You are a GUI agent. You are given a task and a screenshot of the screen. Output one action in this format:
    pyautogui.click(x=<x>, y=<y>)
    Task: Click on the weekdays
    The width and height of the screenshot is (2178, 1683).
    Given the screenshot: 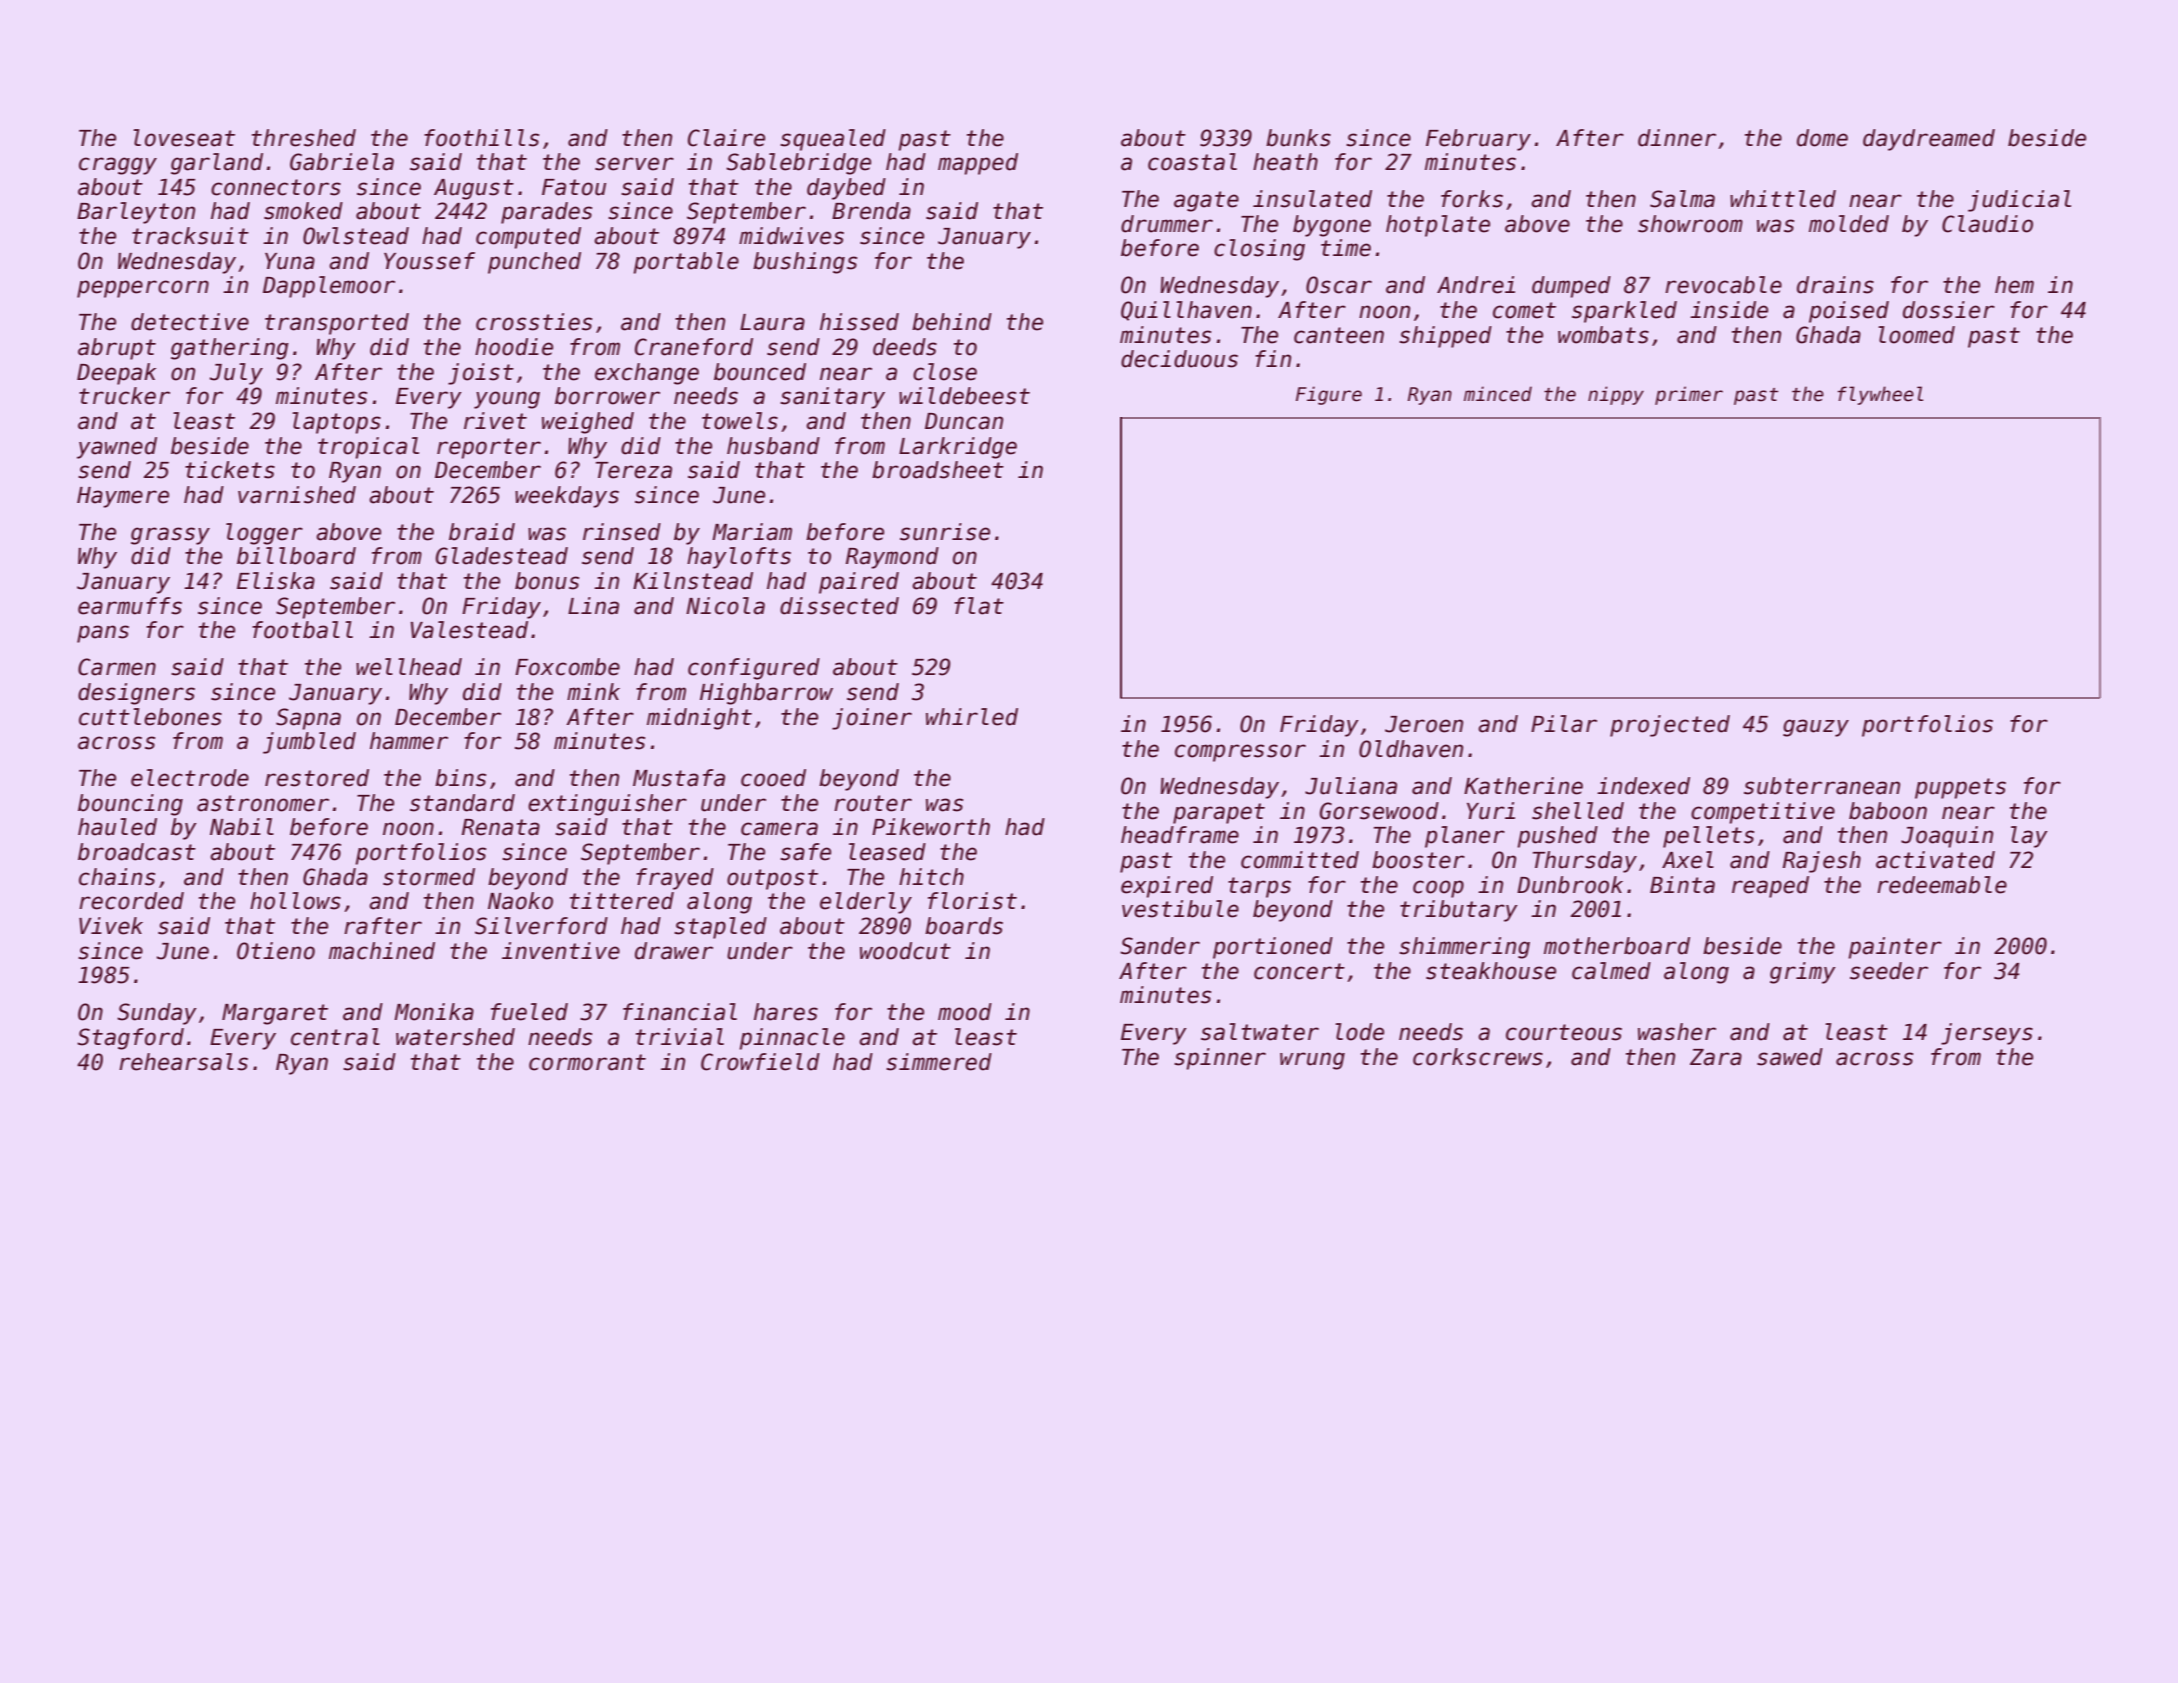 What is the action you would take?
    pyautogui.click(x=567, y=497)
